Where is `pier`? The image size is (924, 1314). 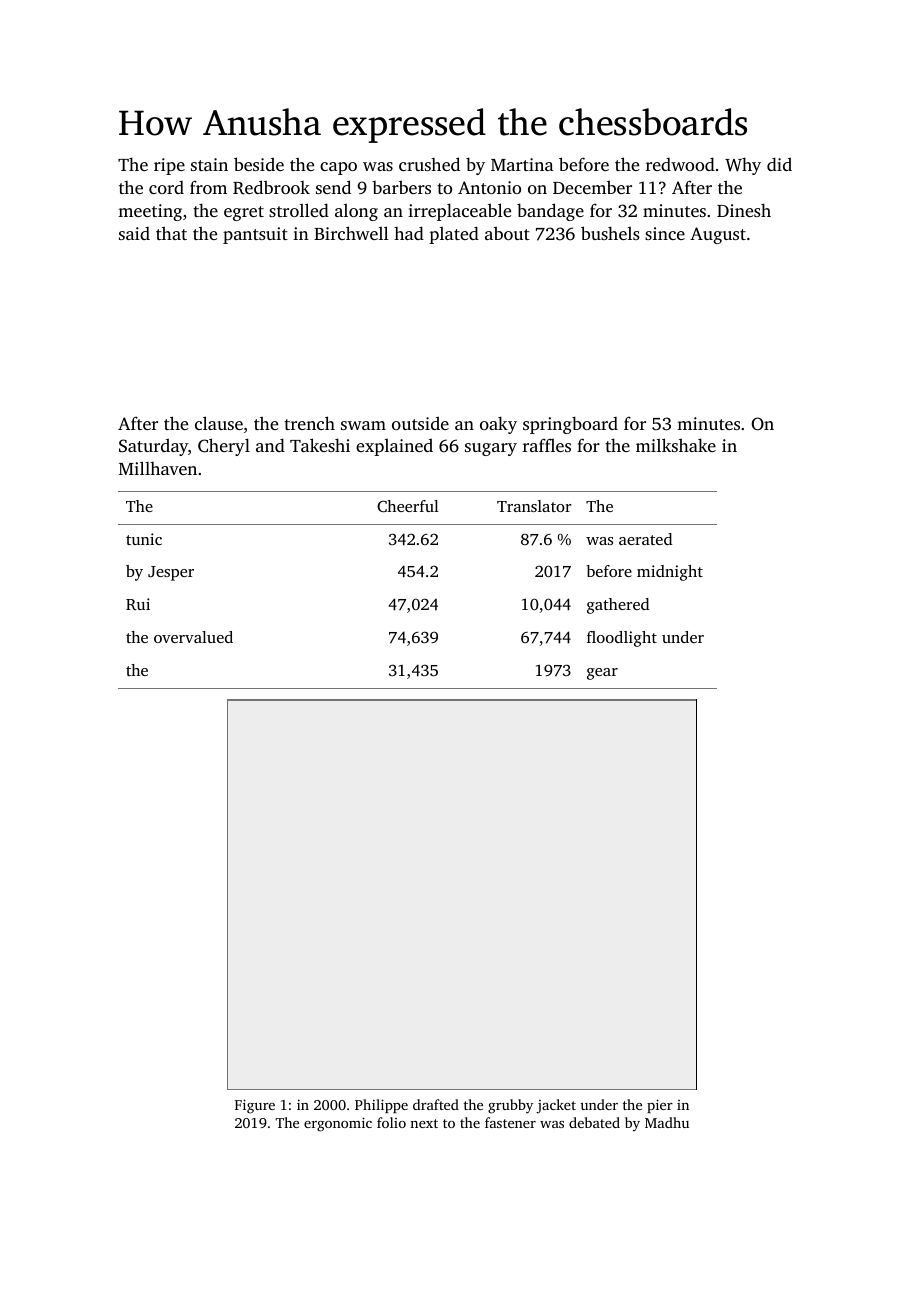 pier is located at coordinates (660, 1106).
